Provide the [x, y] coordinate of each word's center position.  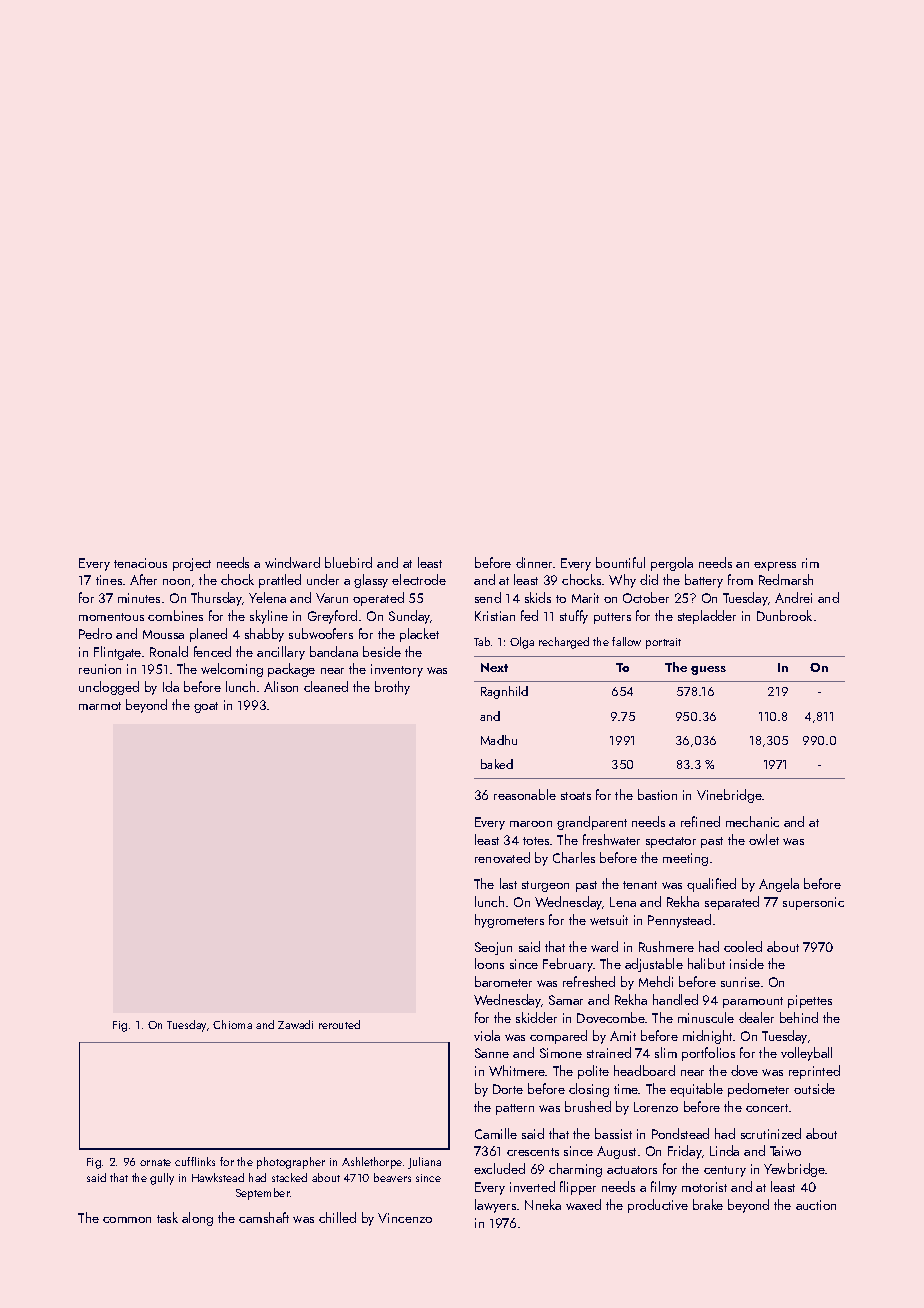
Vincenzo [405, 1218]
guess [708, 670]
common [127, 1220]
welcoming [232, 670]
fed [529, 615]
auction [816, 1205]
